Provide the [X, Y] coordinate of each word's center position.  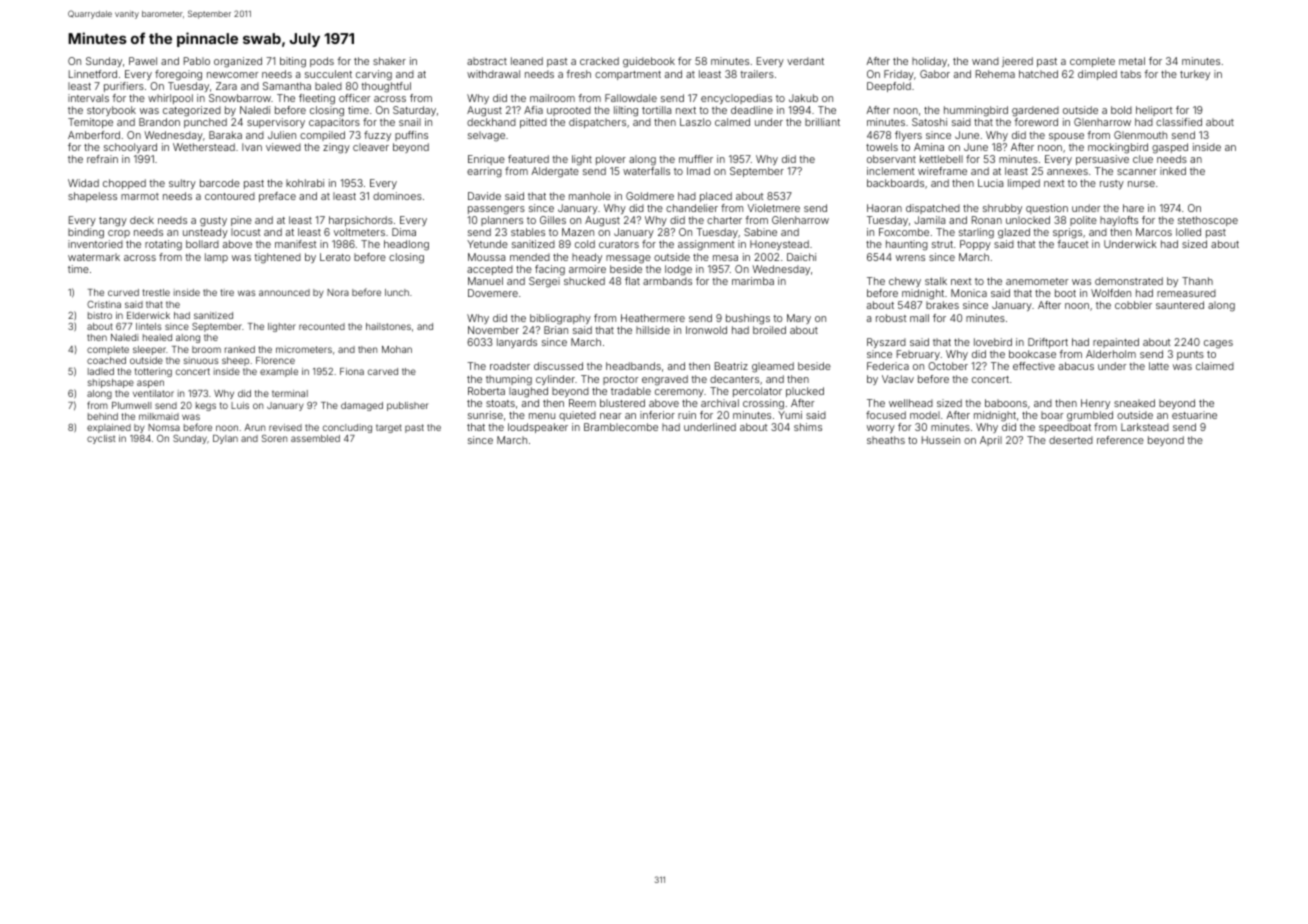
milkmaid [159, 416]
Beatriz [731, 366]
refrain [102, 159]
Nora [338, 292]
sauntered [1180, 305]
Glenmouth [1140, 135]
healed [157, 337]
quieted [577, 416]
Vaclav [898, 379]
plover [611, 160]
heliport [1154, 111]
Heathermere [653, 318]
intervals [88, 98]
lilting [626, 111]
